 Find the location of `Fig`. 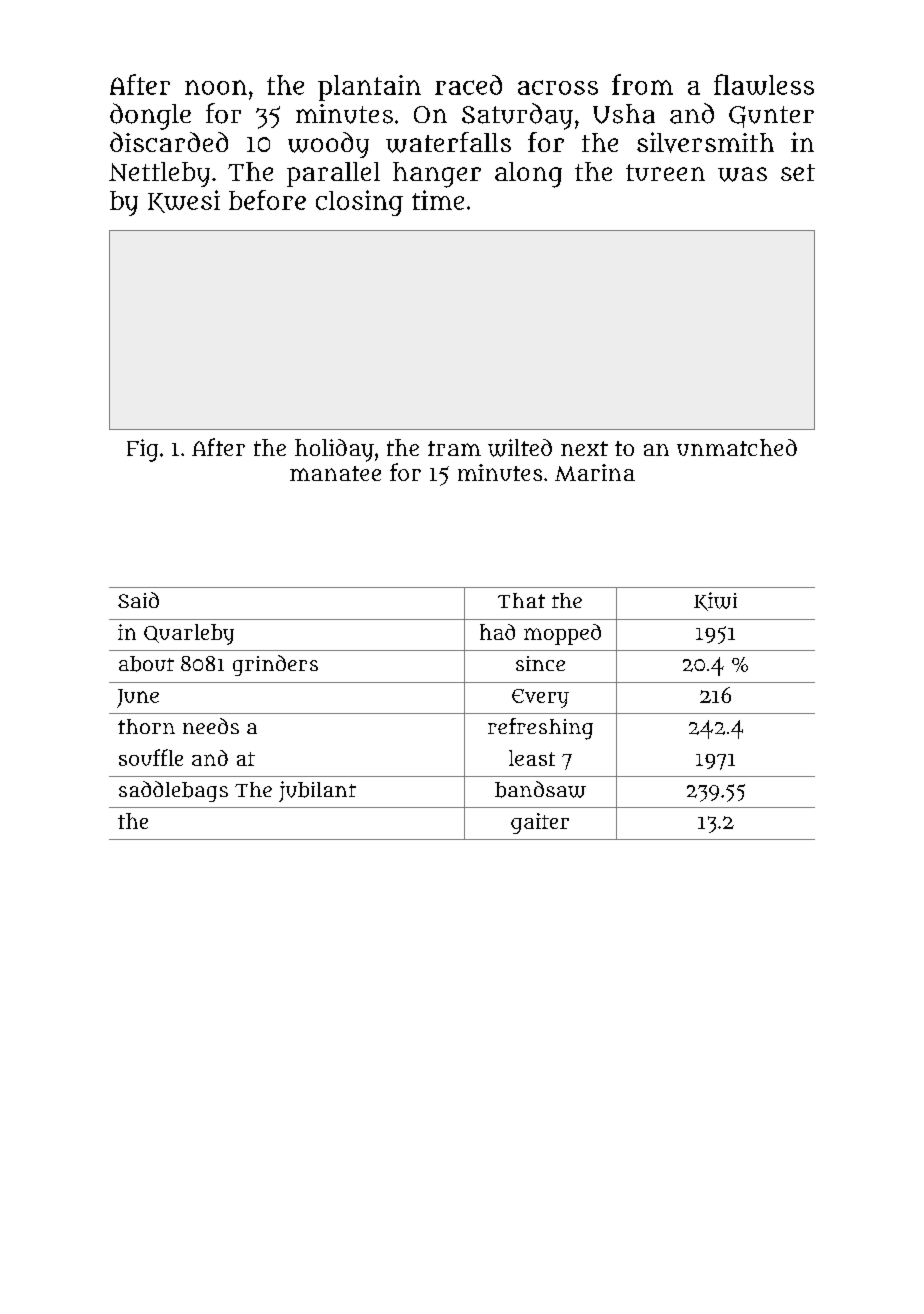

Fig is located at coordinates (142, 450).
